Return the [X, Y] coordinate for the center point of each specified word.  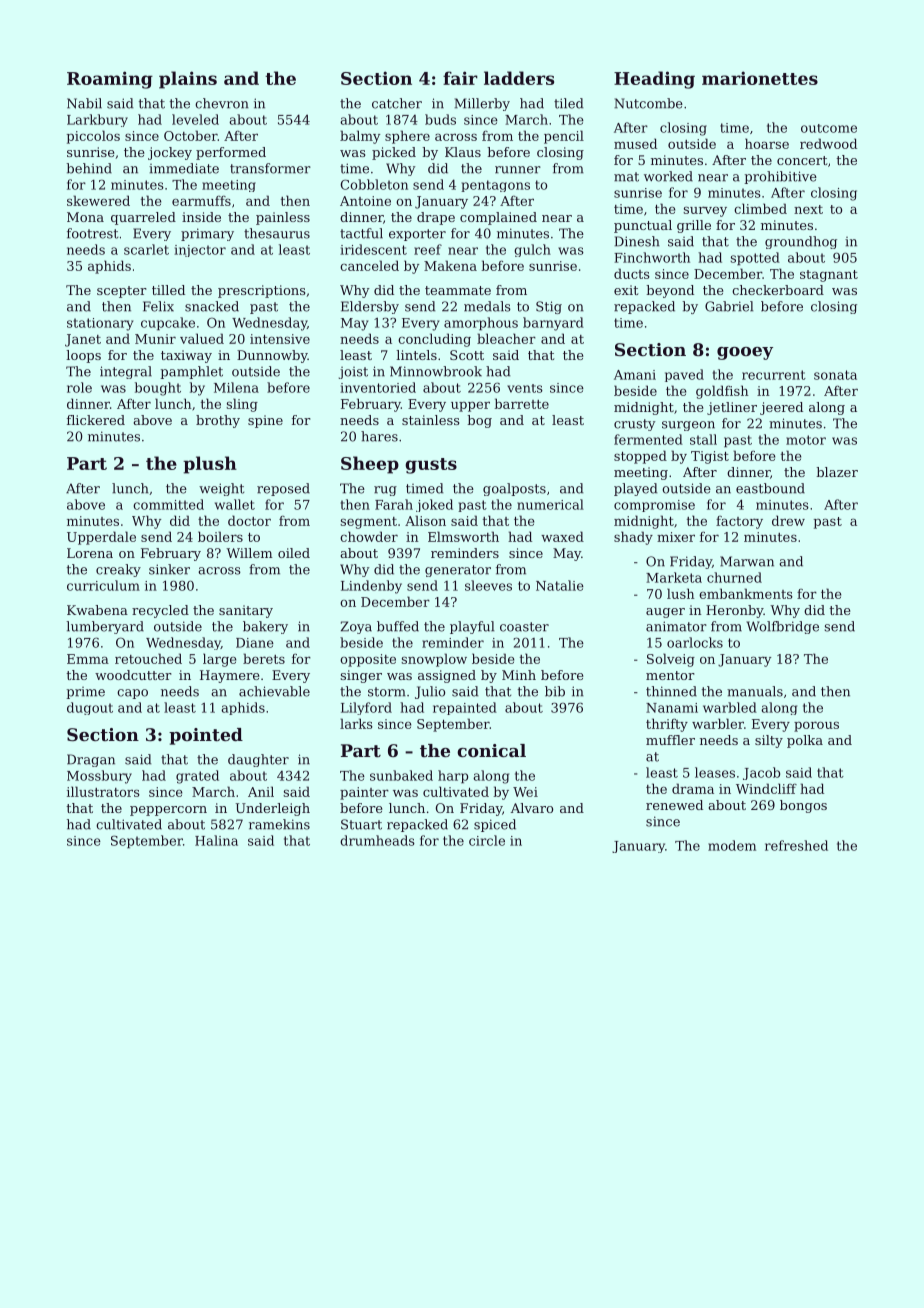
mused [635, 143]
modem [732, 845]
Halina [216, 840]
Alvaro [532, 808]
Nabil [84, 103]
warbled [730, 707]
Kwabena [97, 610]
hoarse [767, 143]
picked [394, 153]
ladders [519, 78]
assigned [447, 676]
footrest [92, 233]
